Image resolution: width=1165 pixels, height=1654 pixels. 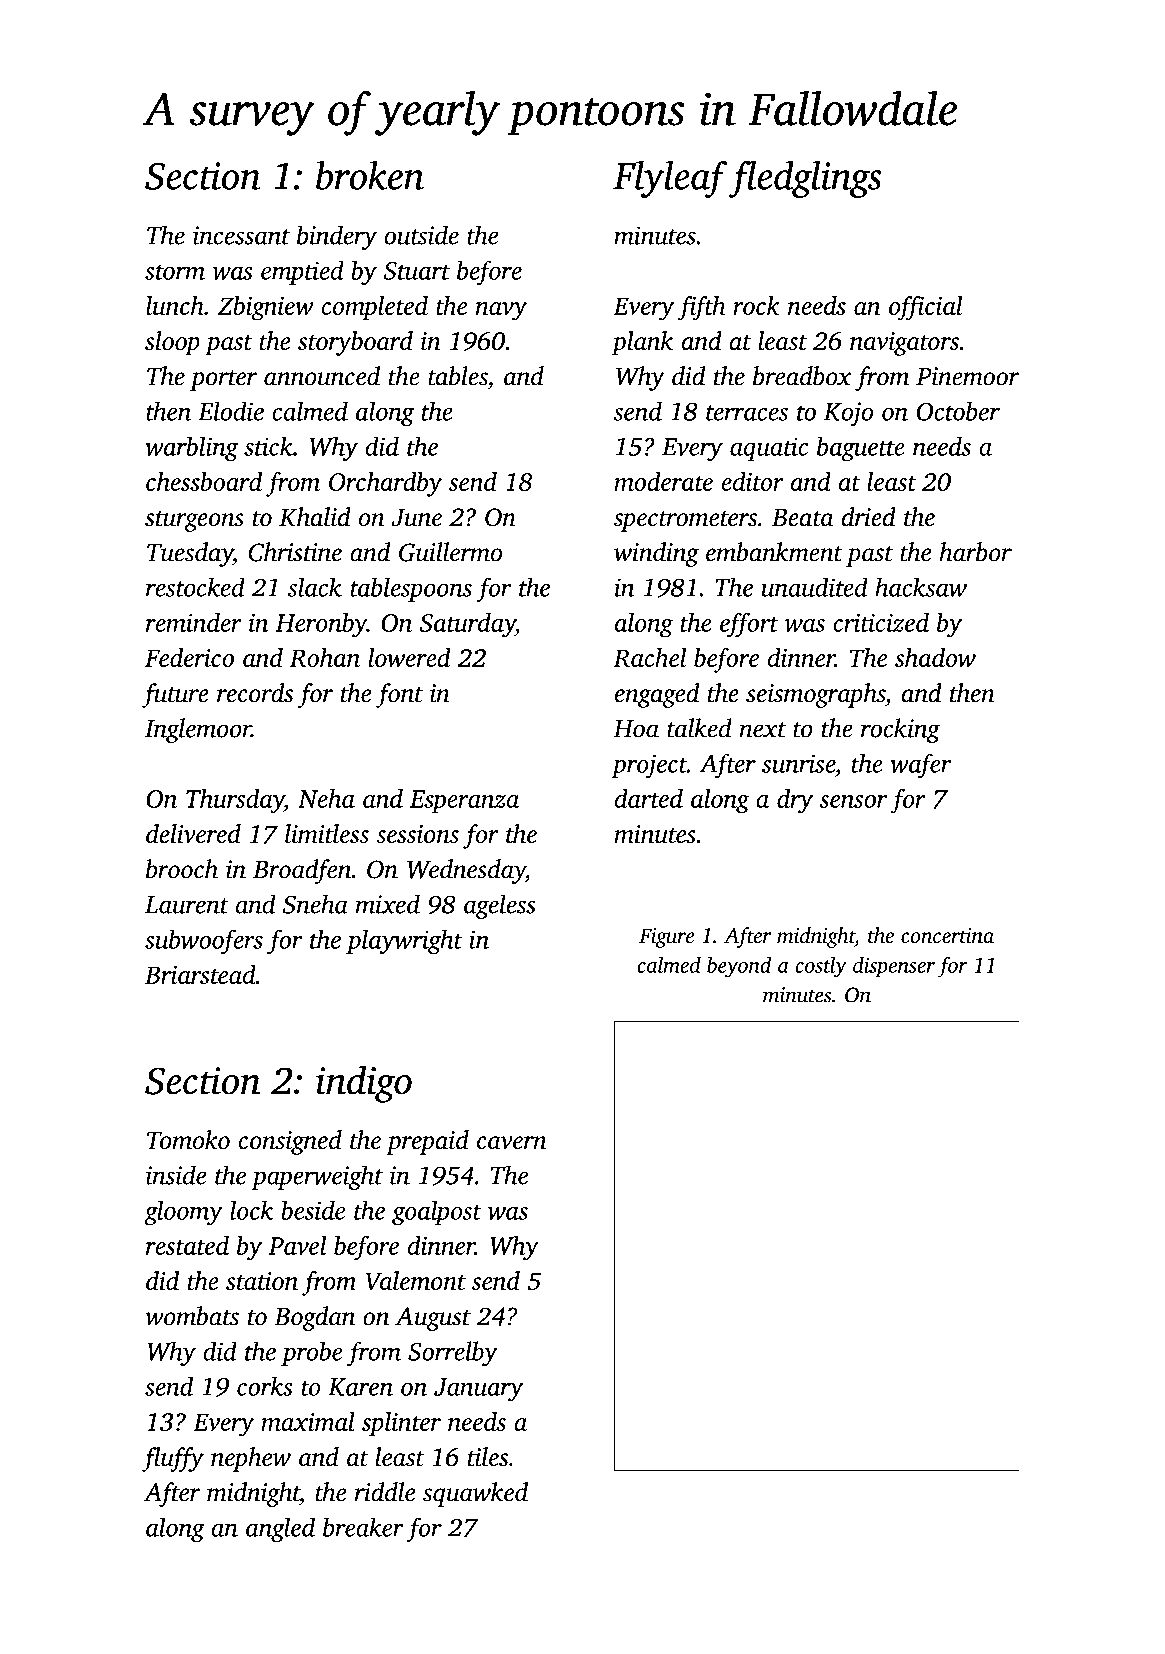 I want to click on squawked, so click(x=475, y=1494).
